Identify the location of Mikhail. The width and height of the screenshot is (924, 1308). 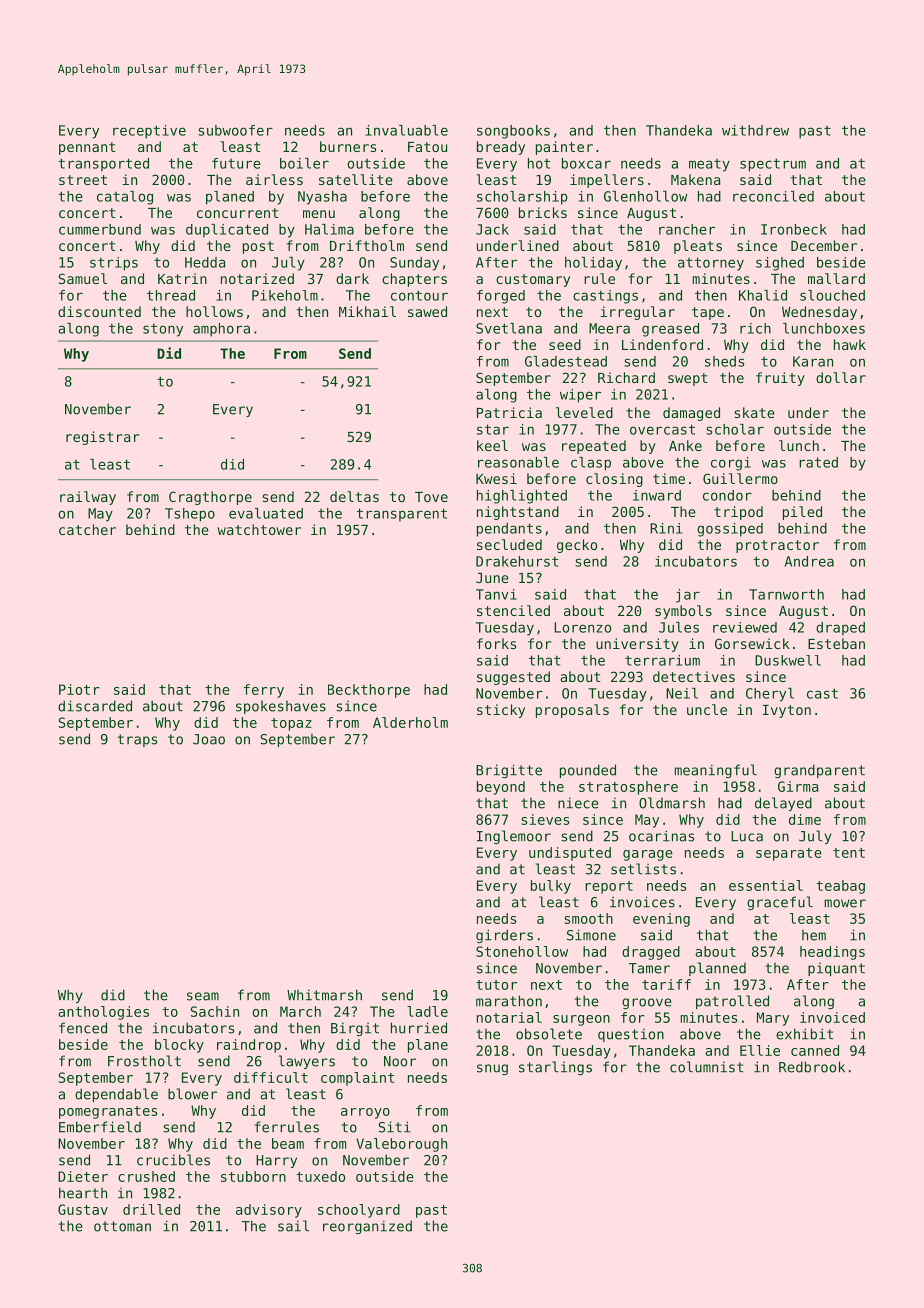
(367, 311).
